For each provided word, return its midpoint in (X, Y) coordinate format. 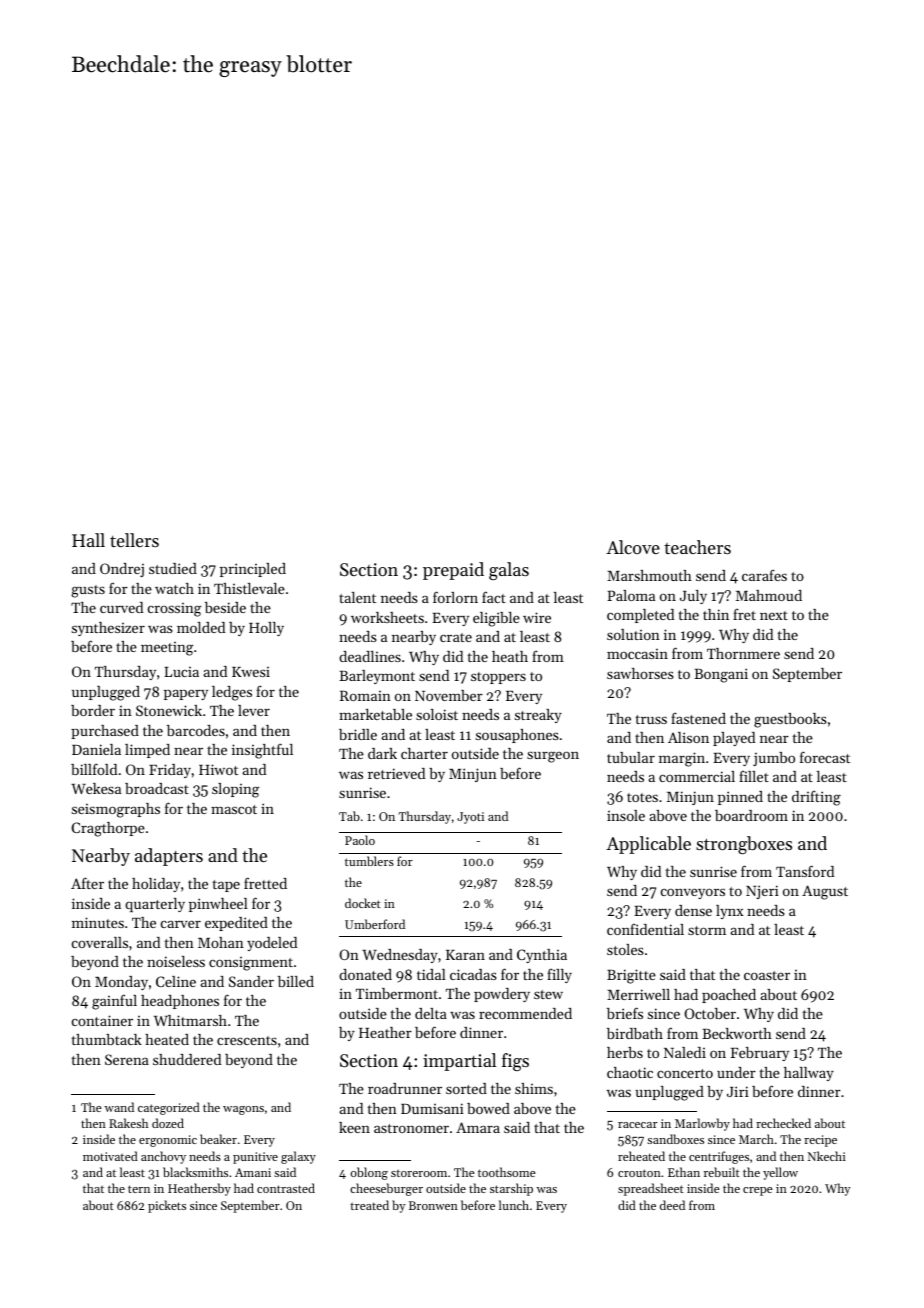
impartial (459, 1062)
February (759, 1054)
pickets (167, 1206)
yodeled (272, 944)
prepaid (453, 571)
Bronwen (433, 1205)
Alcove (633, 547)
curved (121, 607)
